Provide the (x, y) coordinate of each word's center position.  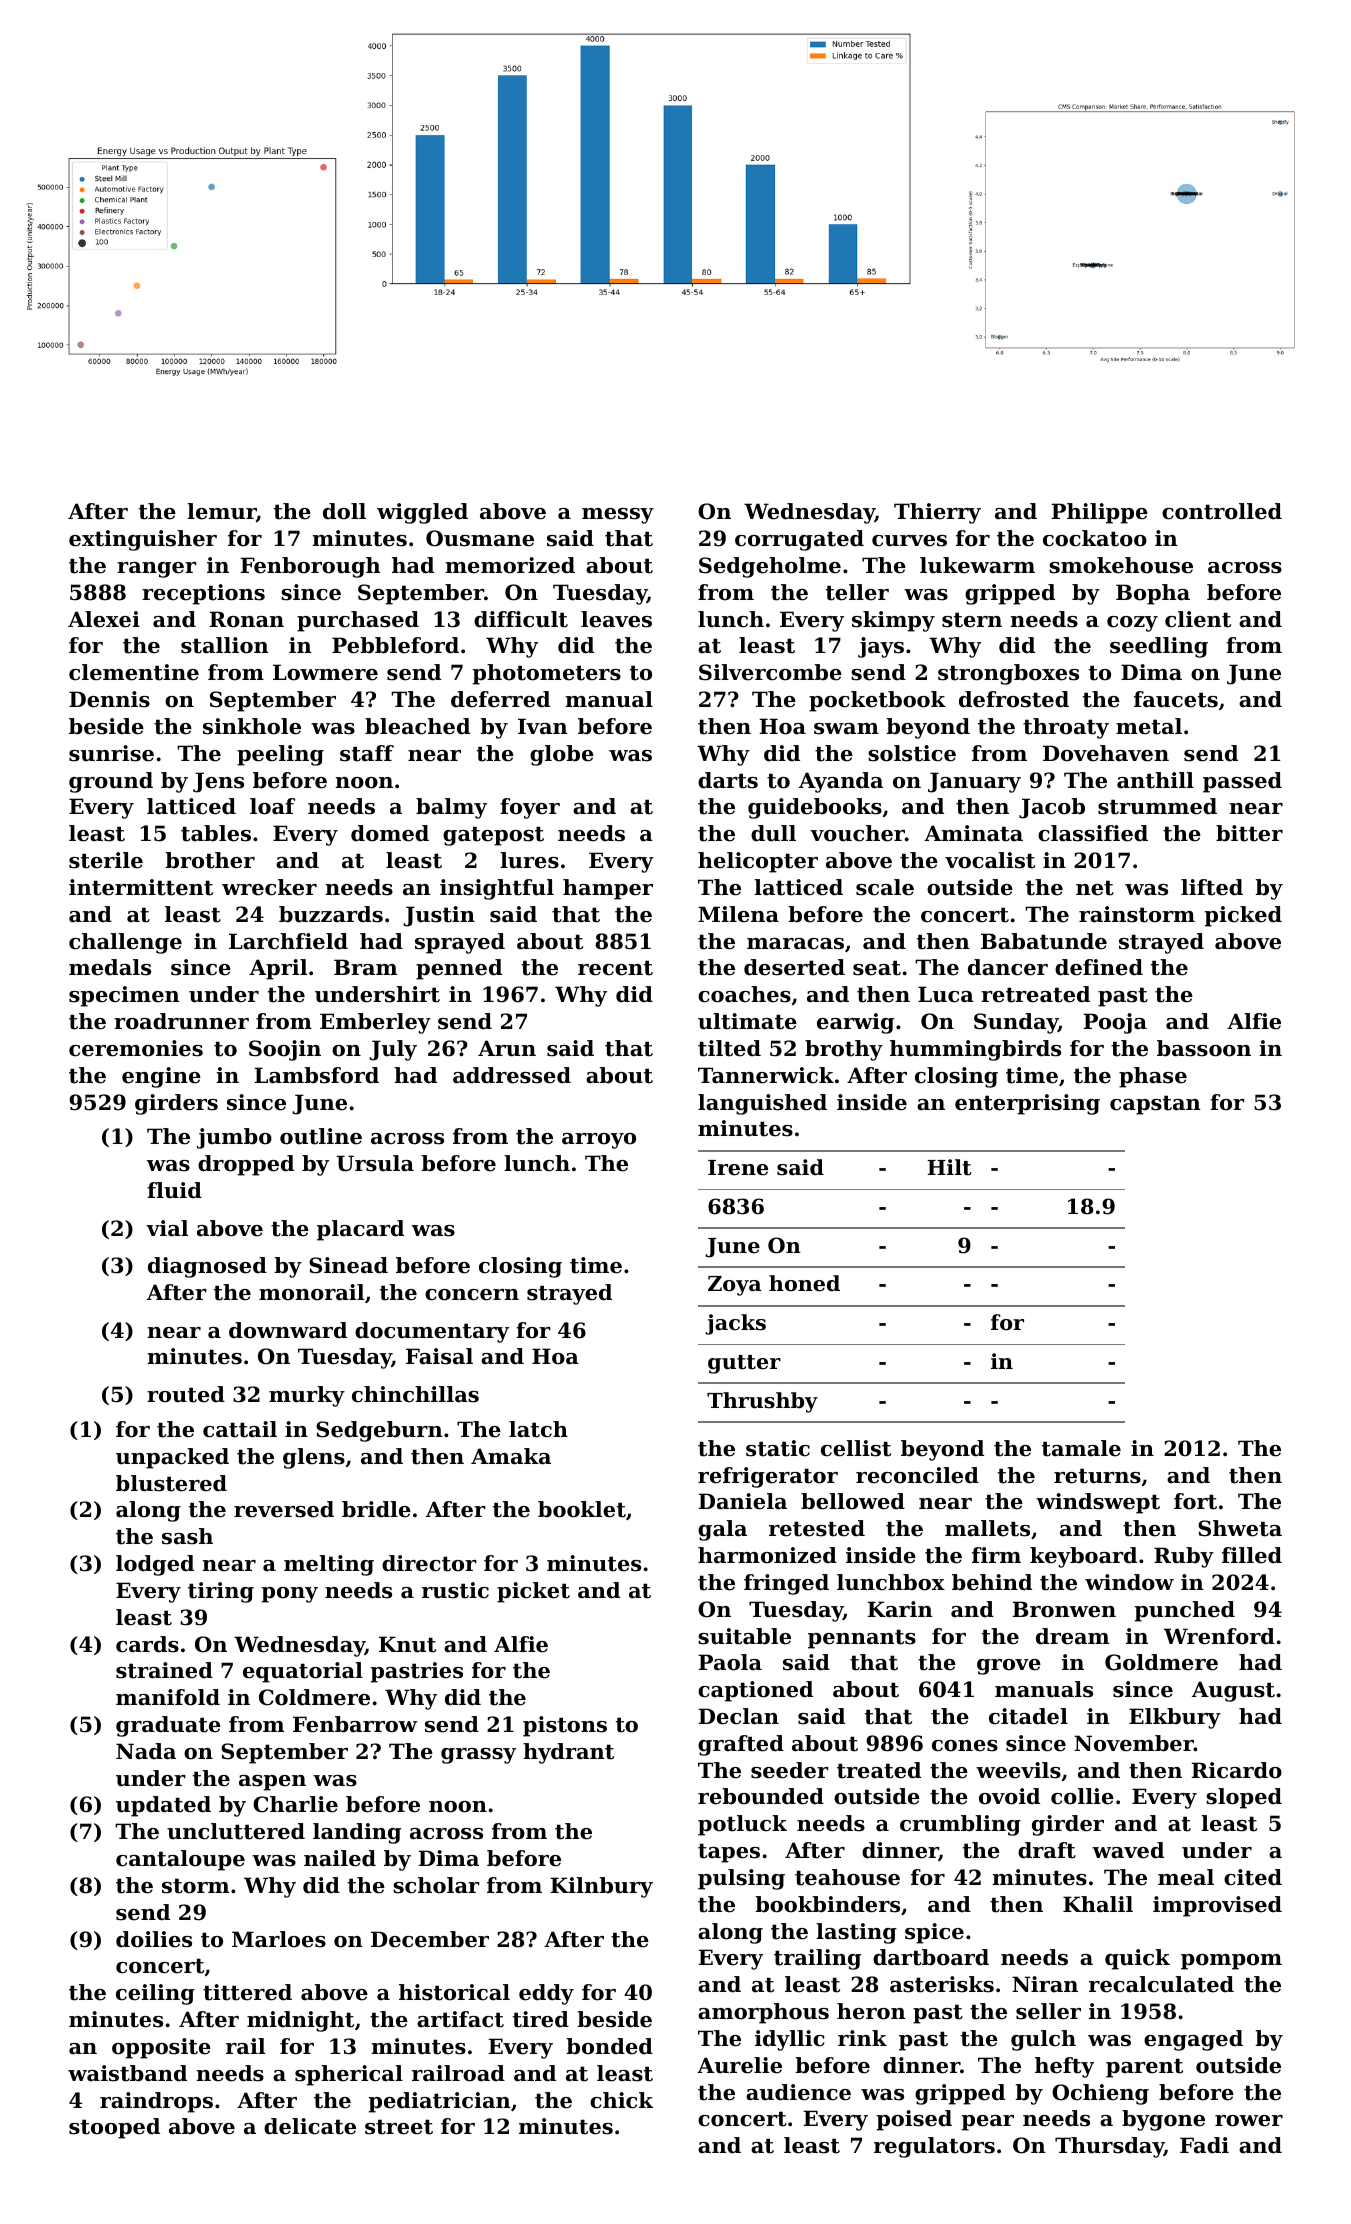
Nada (146, 1751)
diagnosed (207, 1267)
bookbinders (827, 1904)
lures (529, 860)
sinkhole (252, 726)
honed (804, 1283)
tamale (1081, 1448)
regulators (934, 2147)
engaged (1193, 2040)
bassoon (1204, 1048)
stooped (114, 2128)
